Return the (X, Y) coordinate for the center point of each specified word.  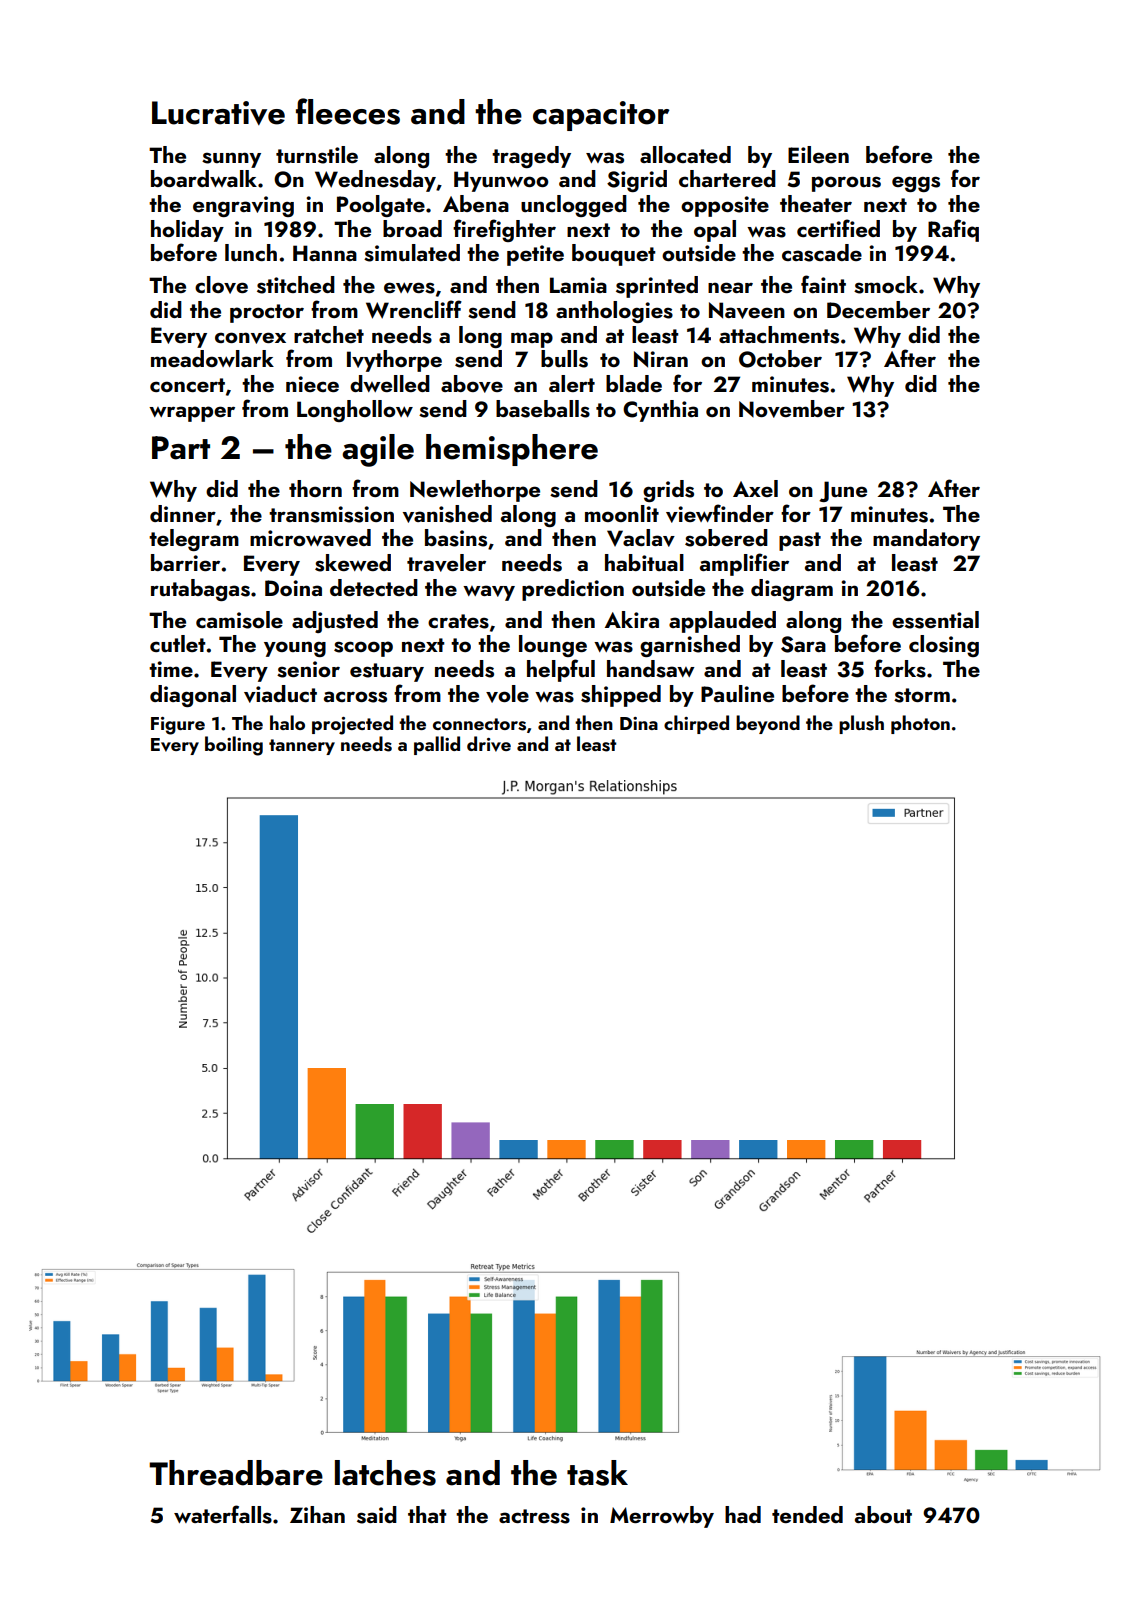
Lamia (578, 285)
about (883, 1514)
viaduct (280, 694)
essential (935, 620)
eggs (916, 184)
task (597, 1473)
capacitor (601, 116)
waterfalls (223, 1514)
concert (187, 385)
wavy (489, 593)
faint (823, 284)
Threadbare (236, 1473)
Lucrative (218, 113)
